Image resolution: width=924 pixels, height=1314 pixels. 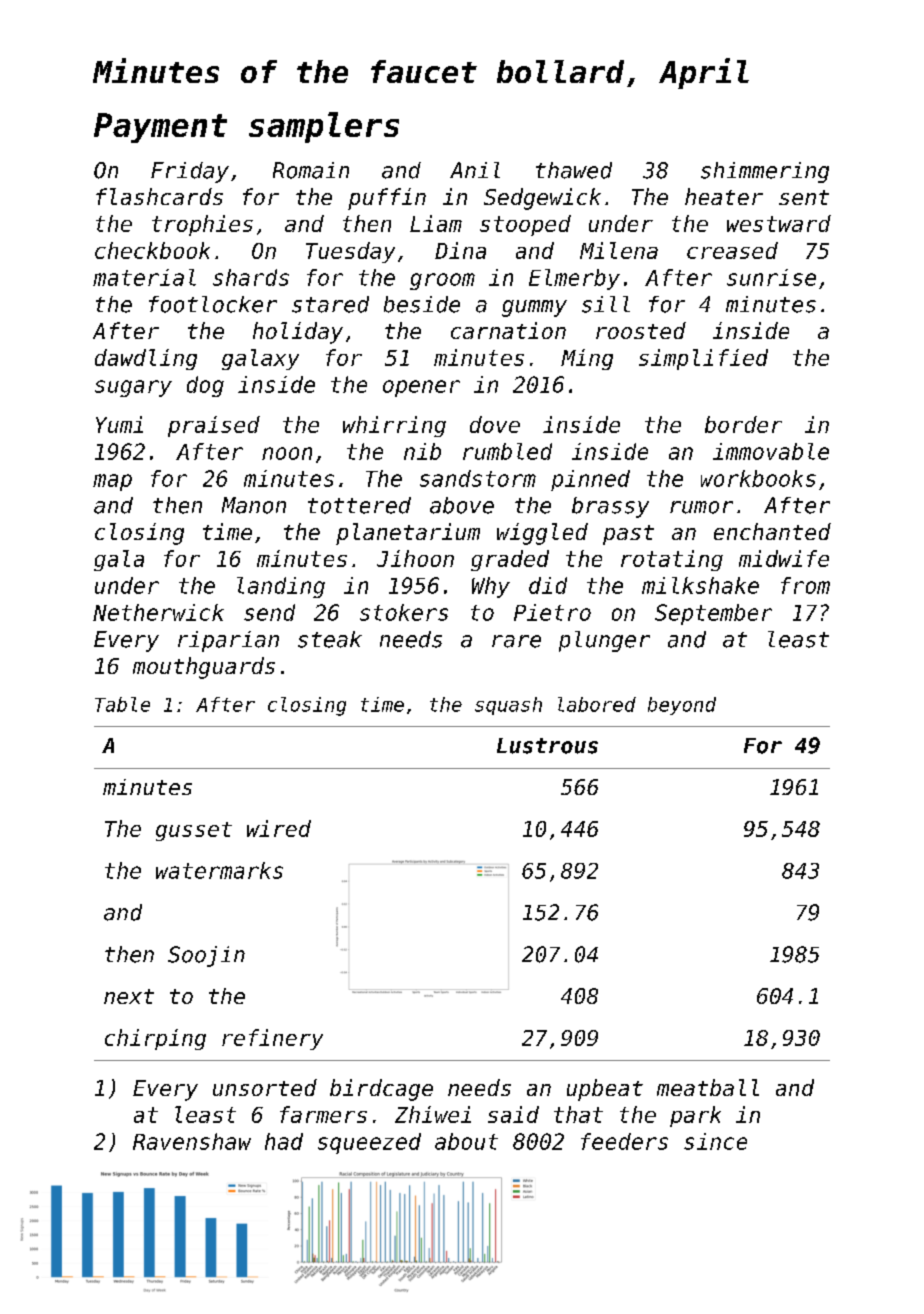 What do you see at coordinates (158, 612) in the document?
I see `Netherwick` at bounding box center [158, 612].
